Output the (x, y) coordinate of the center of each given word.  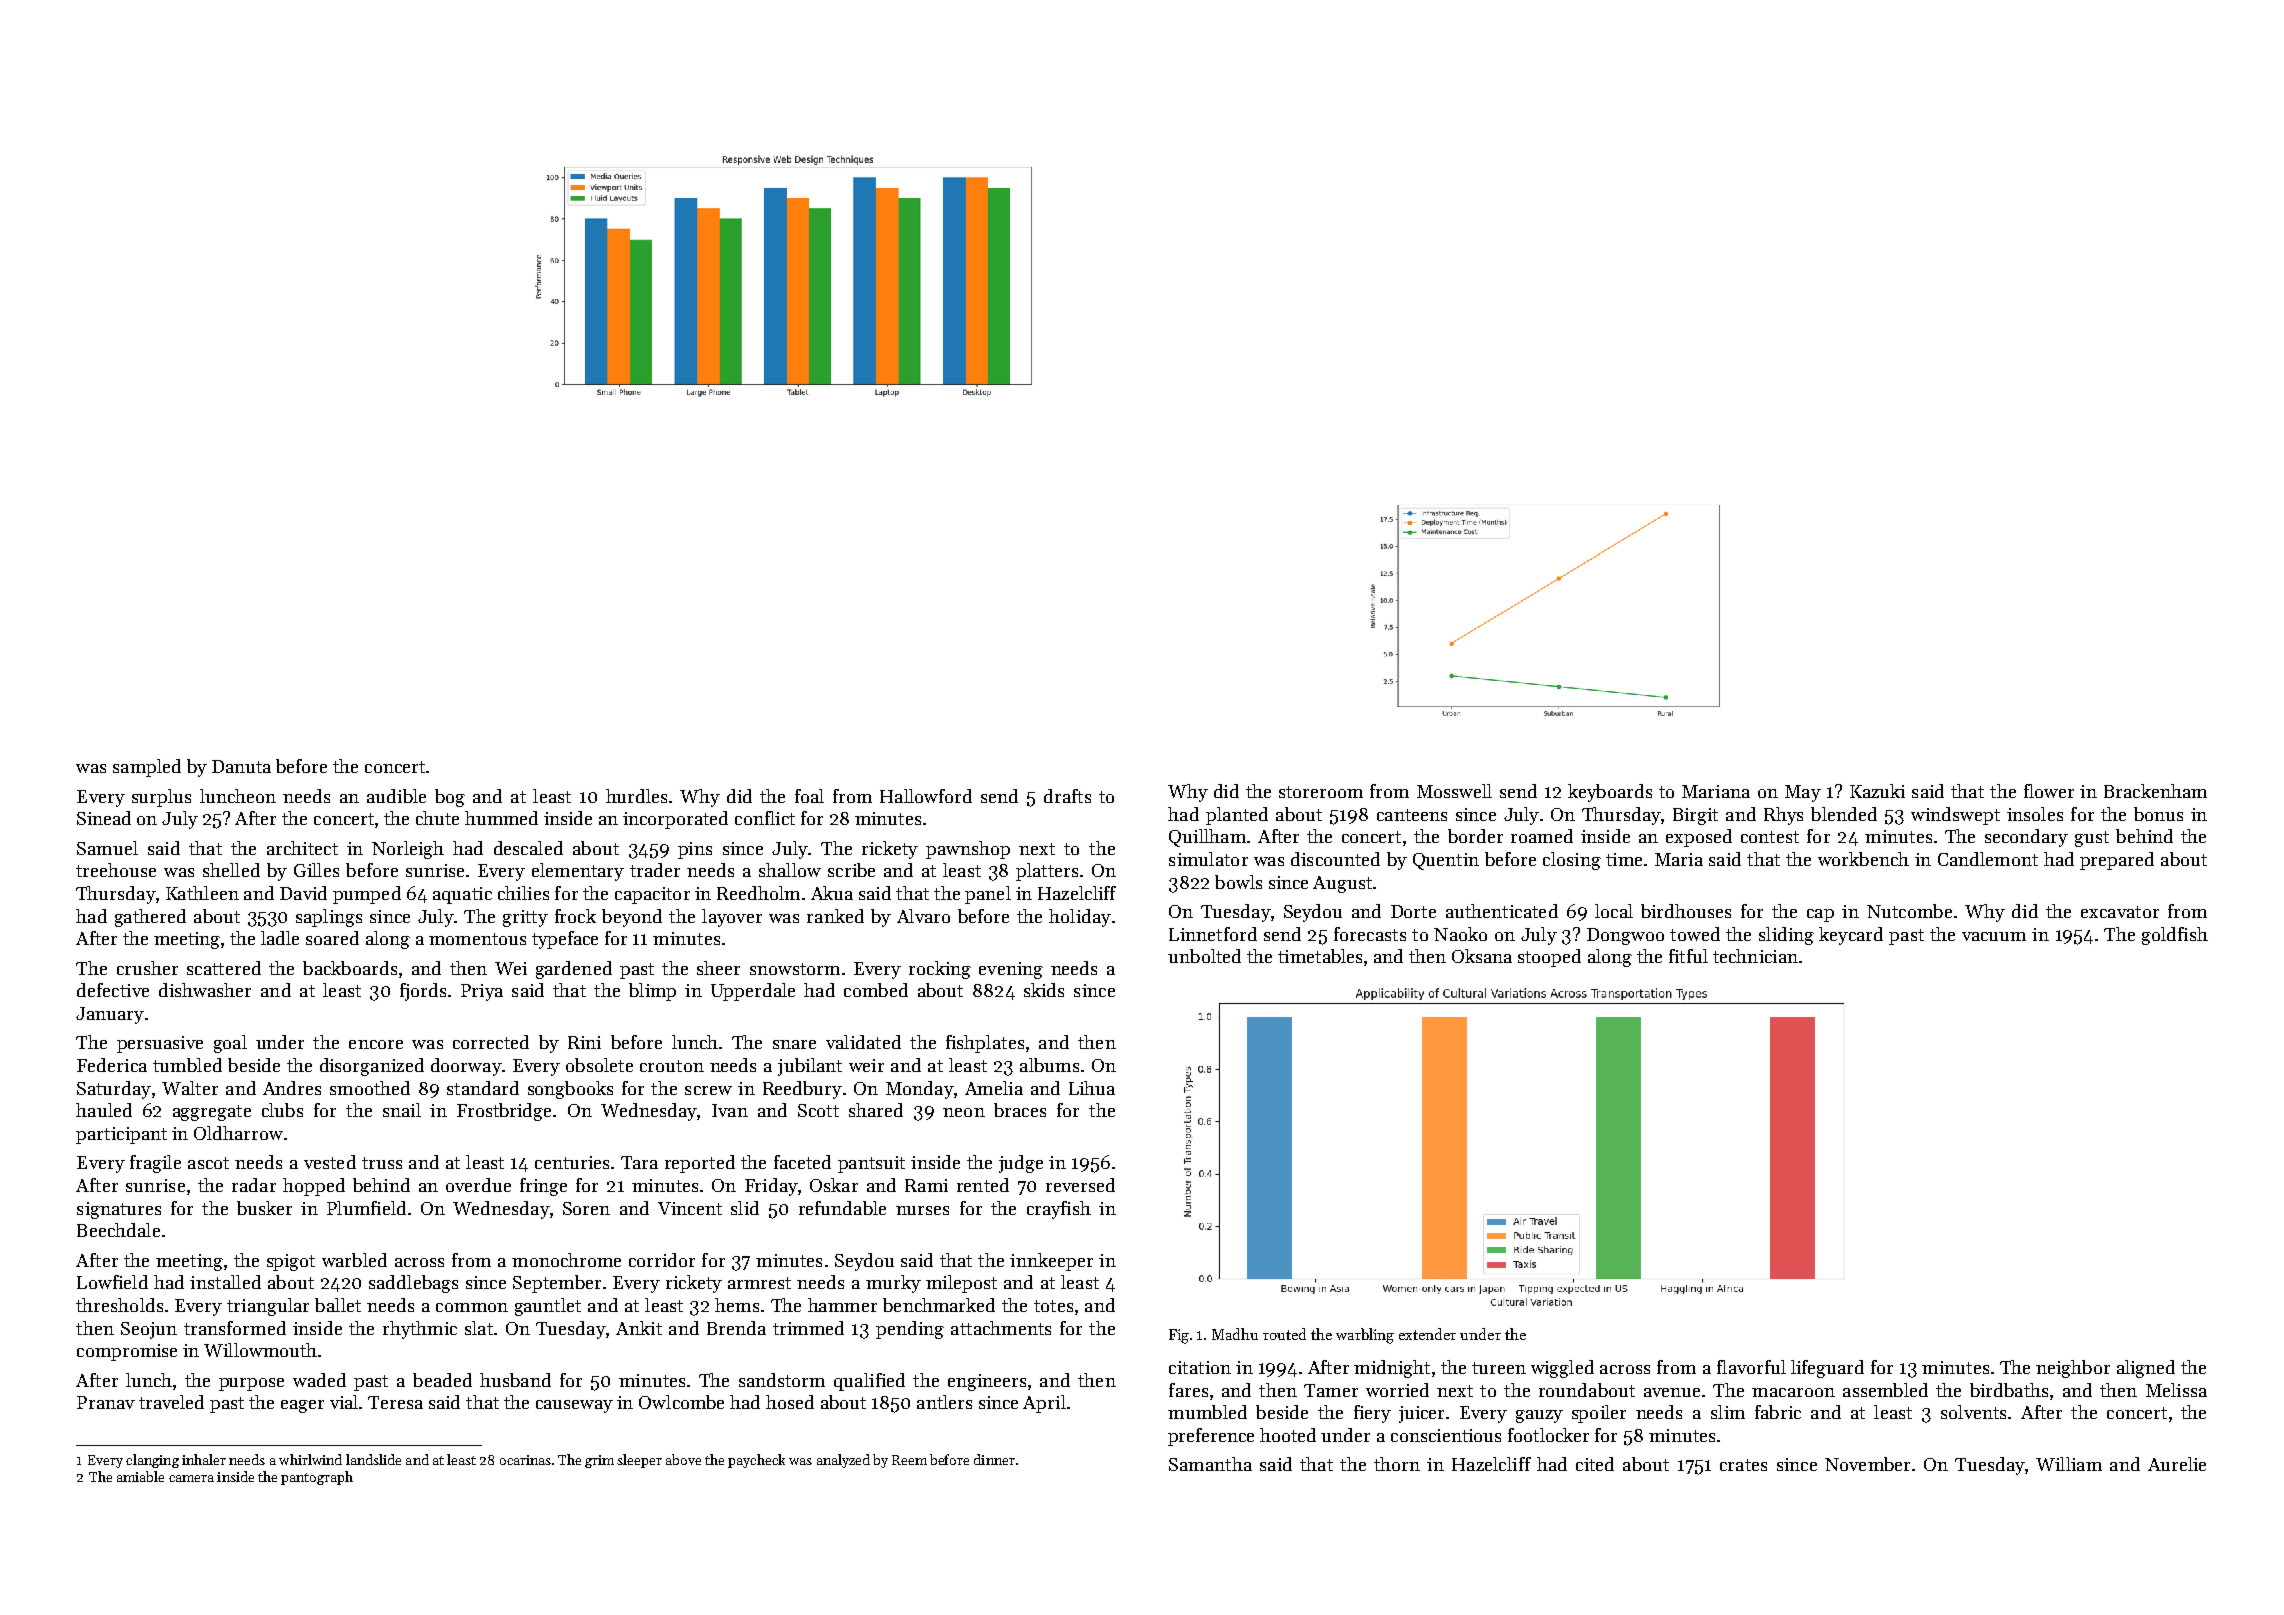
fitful (1688, 956)
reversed (1080, 1185)
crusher (147, 968)
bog (450, 798)
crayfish (1059, 1210)
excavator (2120, 912)
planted (1237, 816)
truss (382, 1163)
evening (1011, 970)
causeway (574, 1406)
